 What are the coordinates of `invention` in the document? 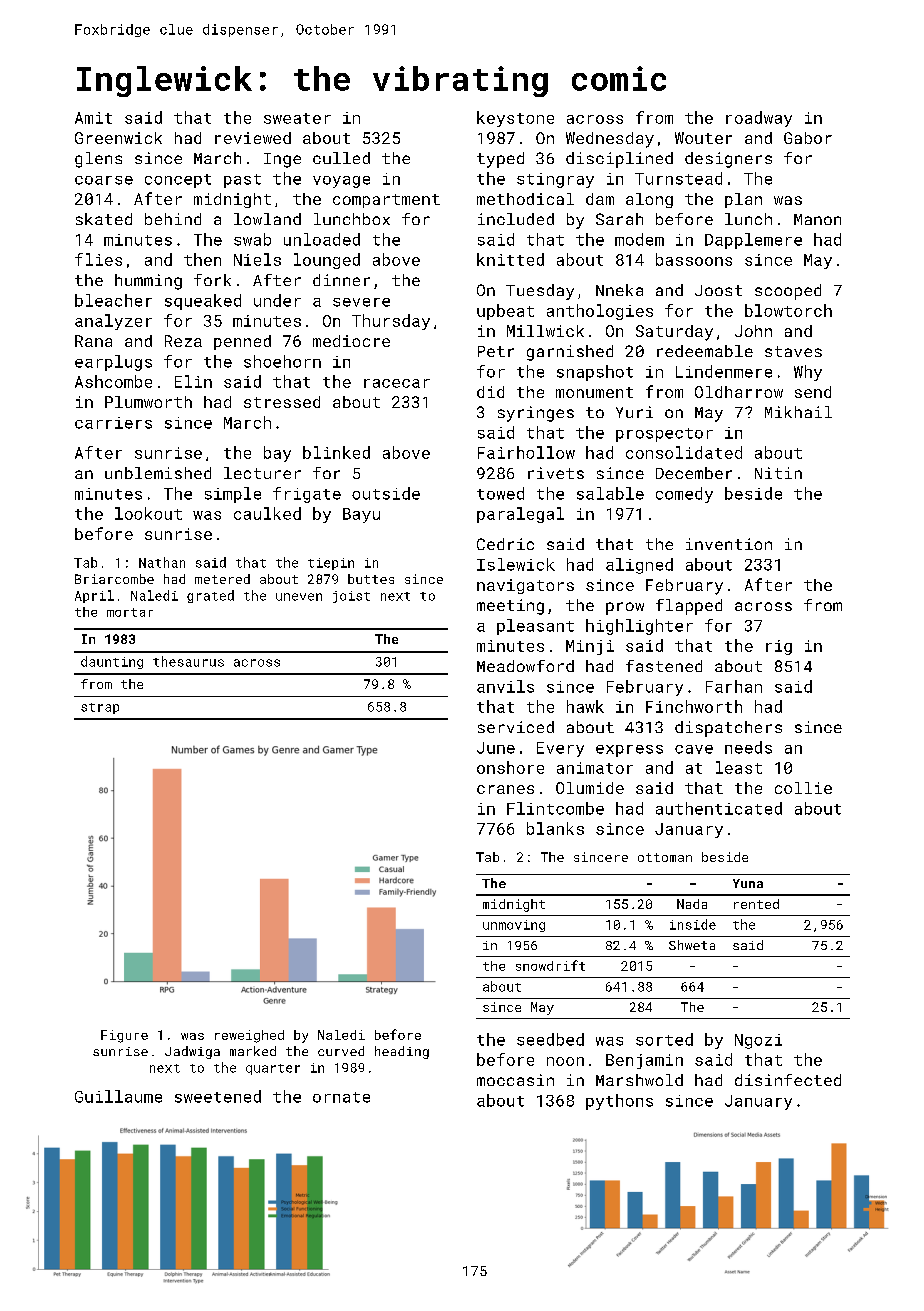 It's located at (729, 544).
